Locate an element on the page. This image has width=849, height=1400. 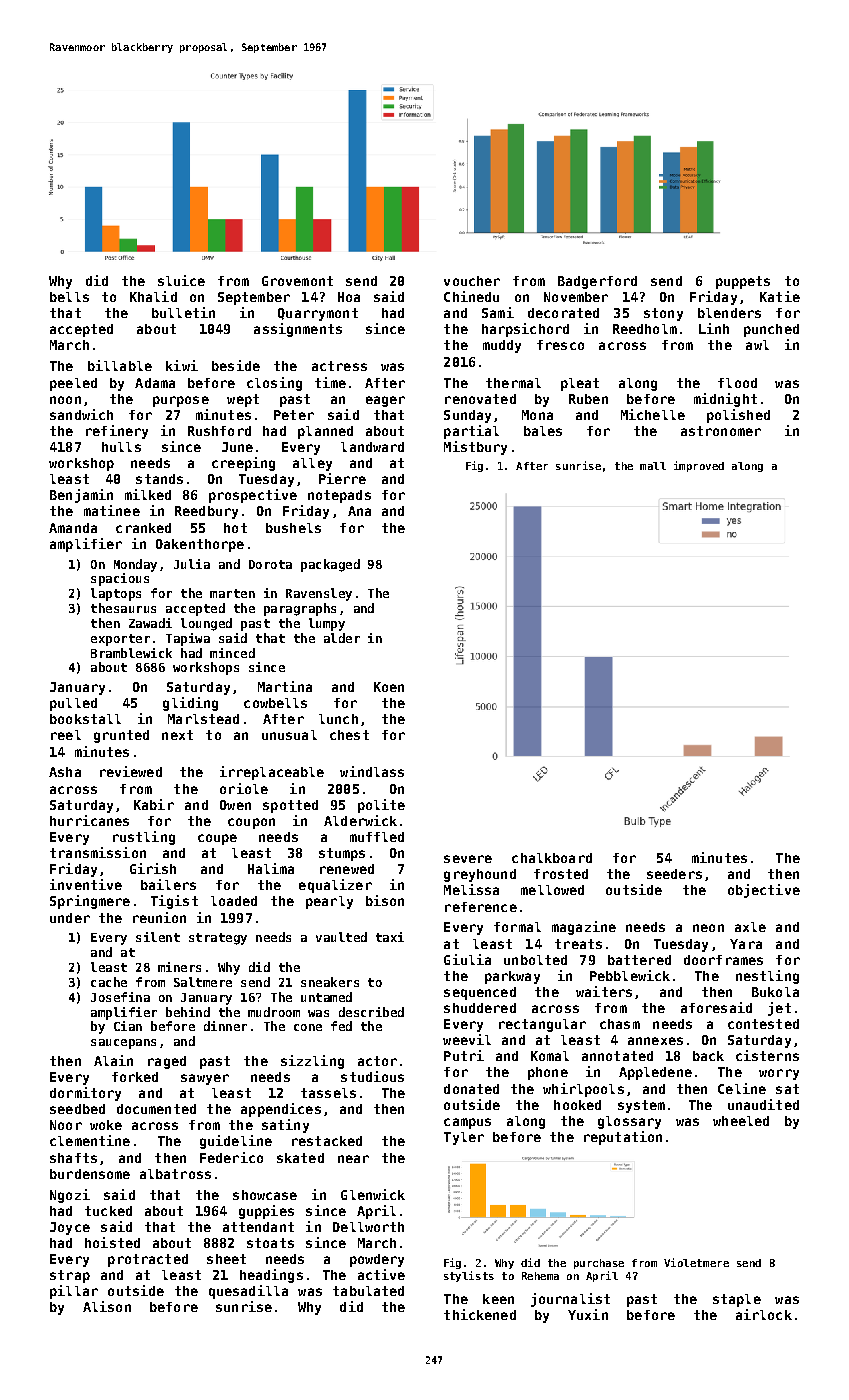
thermal is located at coordinates (513, 383).
